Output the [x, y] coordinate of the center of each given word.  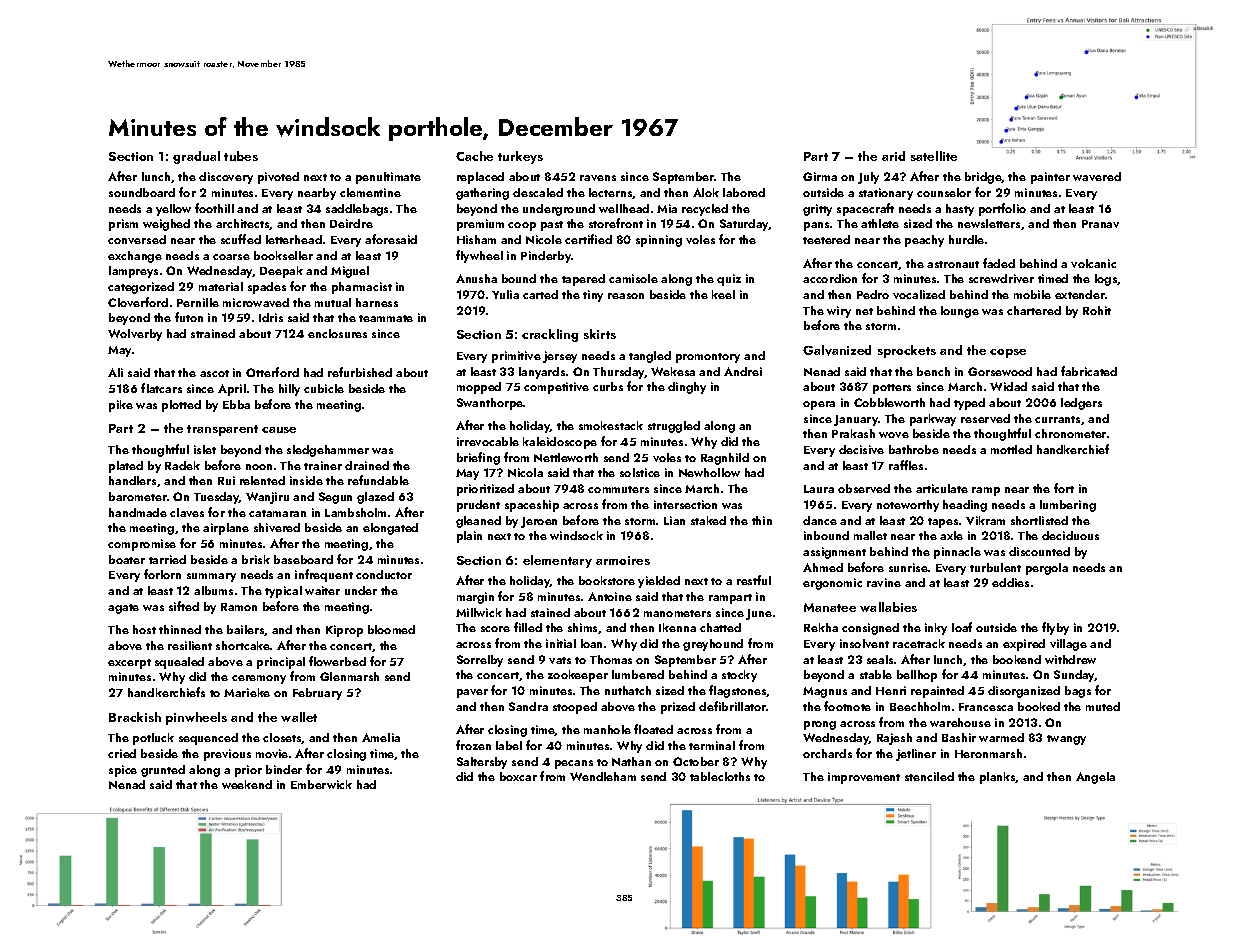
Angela [1095, 778]
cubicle [324, 388]
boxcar [518, 776]
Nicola [525, 472]
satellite [934, 156]
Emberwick [321, 784]
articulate [942, 488]
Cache [474, 156]
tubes [241, 156]
